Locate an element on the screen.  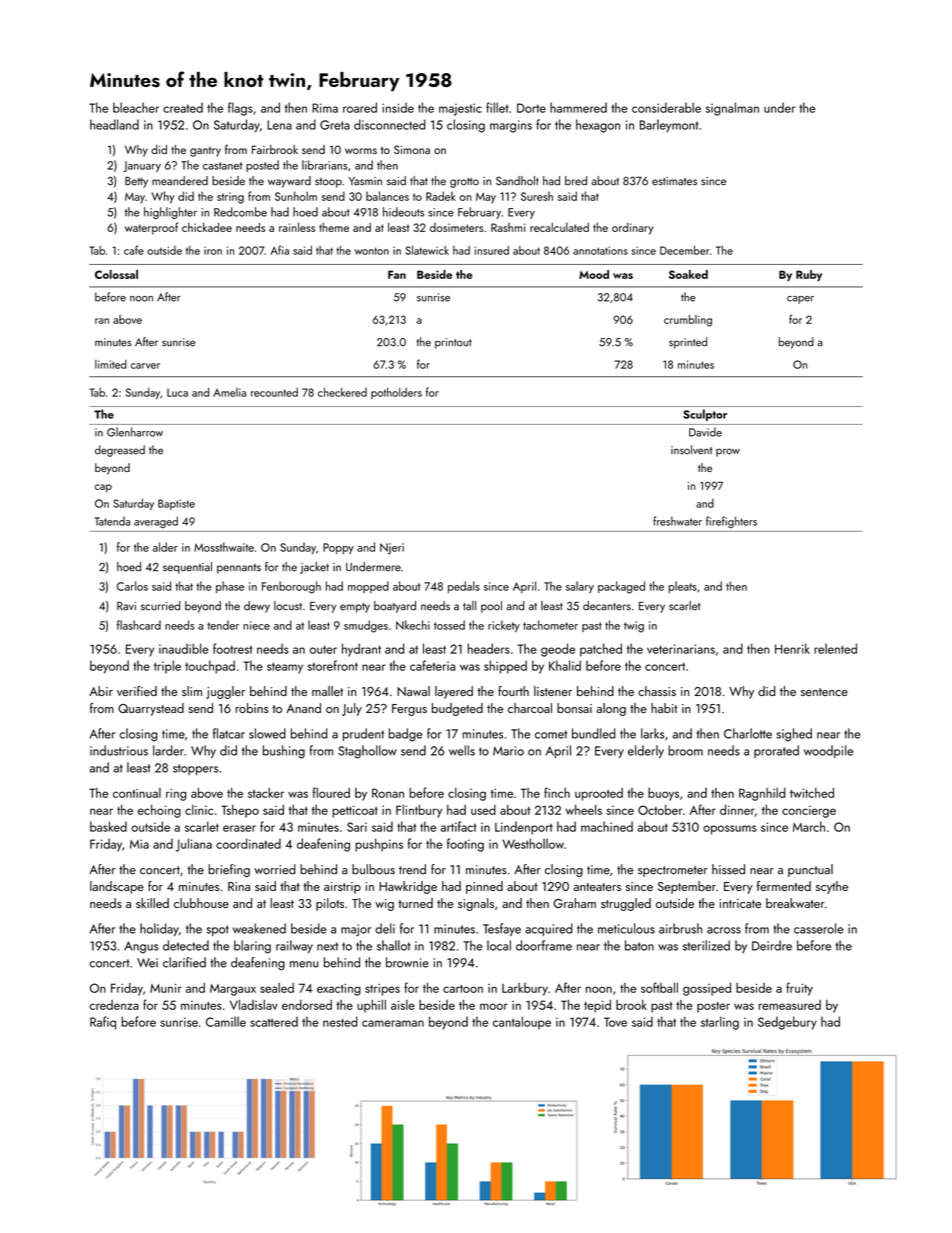
carver is located at coordinates (145, 366).
